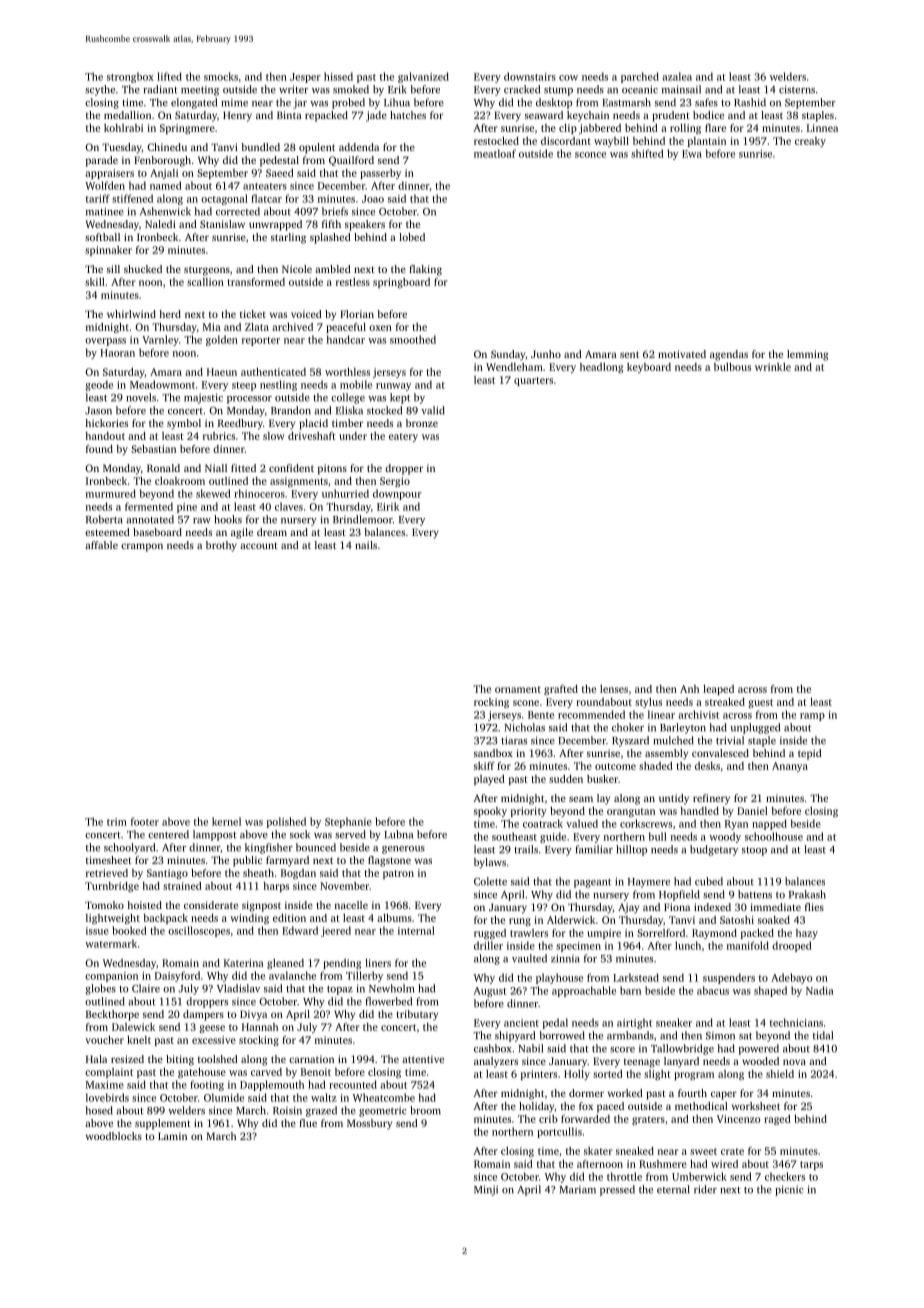 The width and height of the image is (924, 1308). What do you see at coordinates (117, 822) in the image?
I see `trim` at bounding box center [117, 822].
